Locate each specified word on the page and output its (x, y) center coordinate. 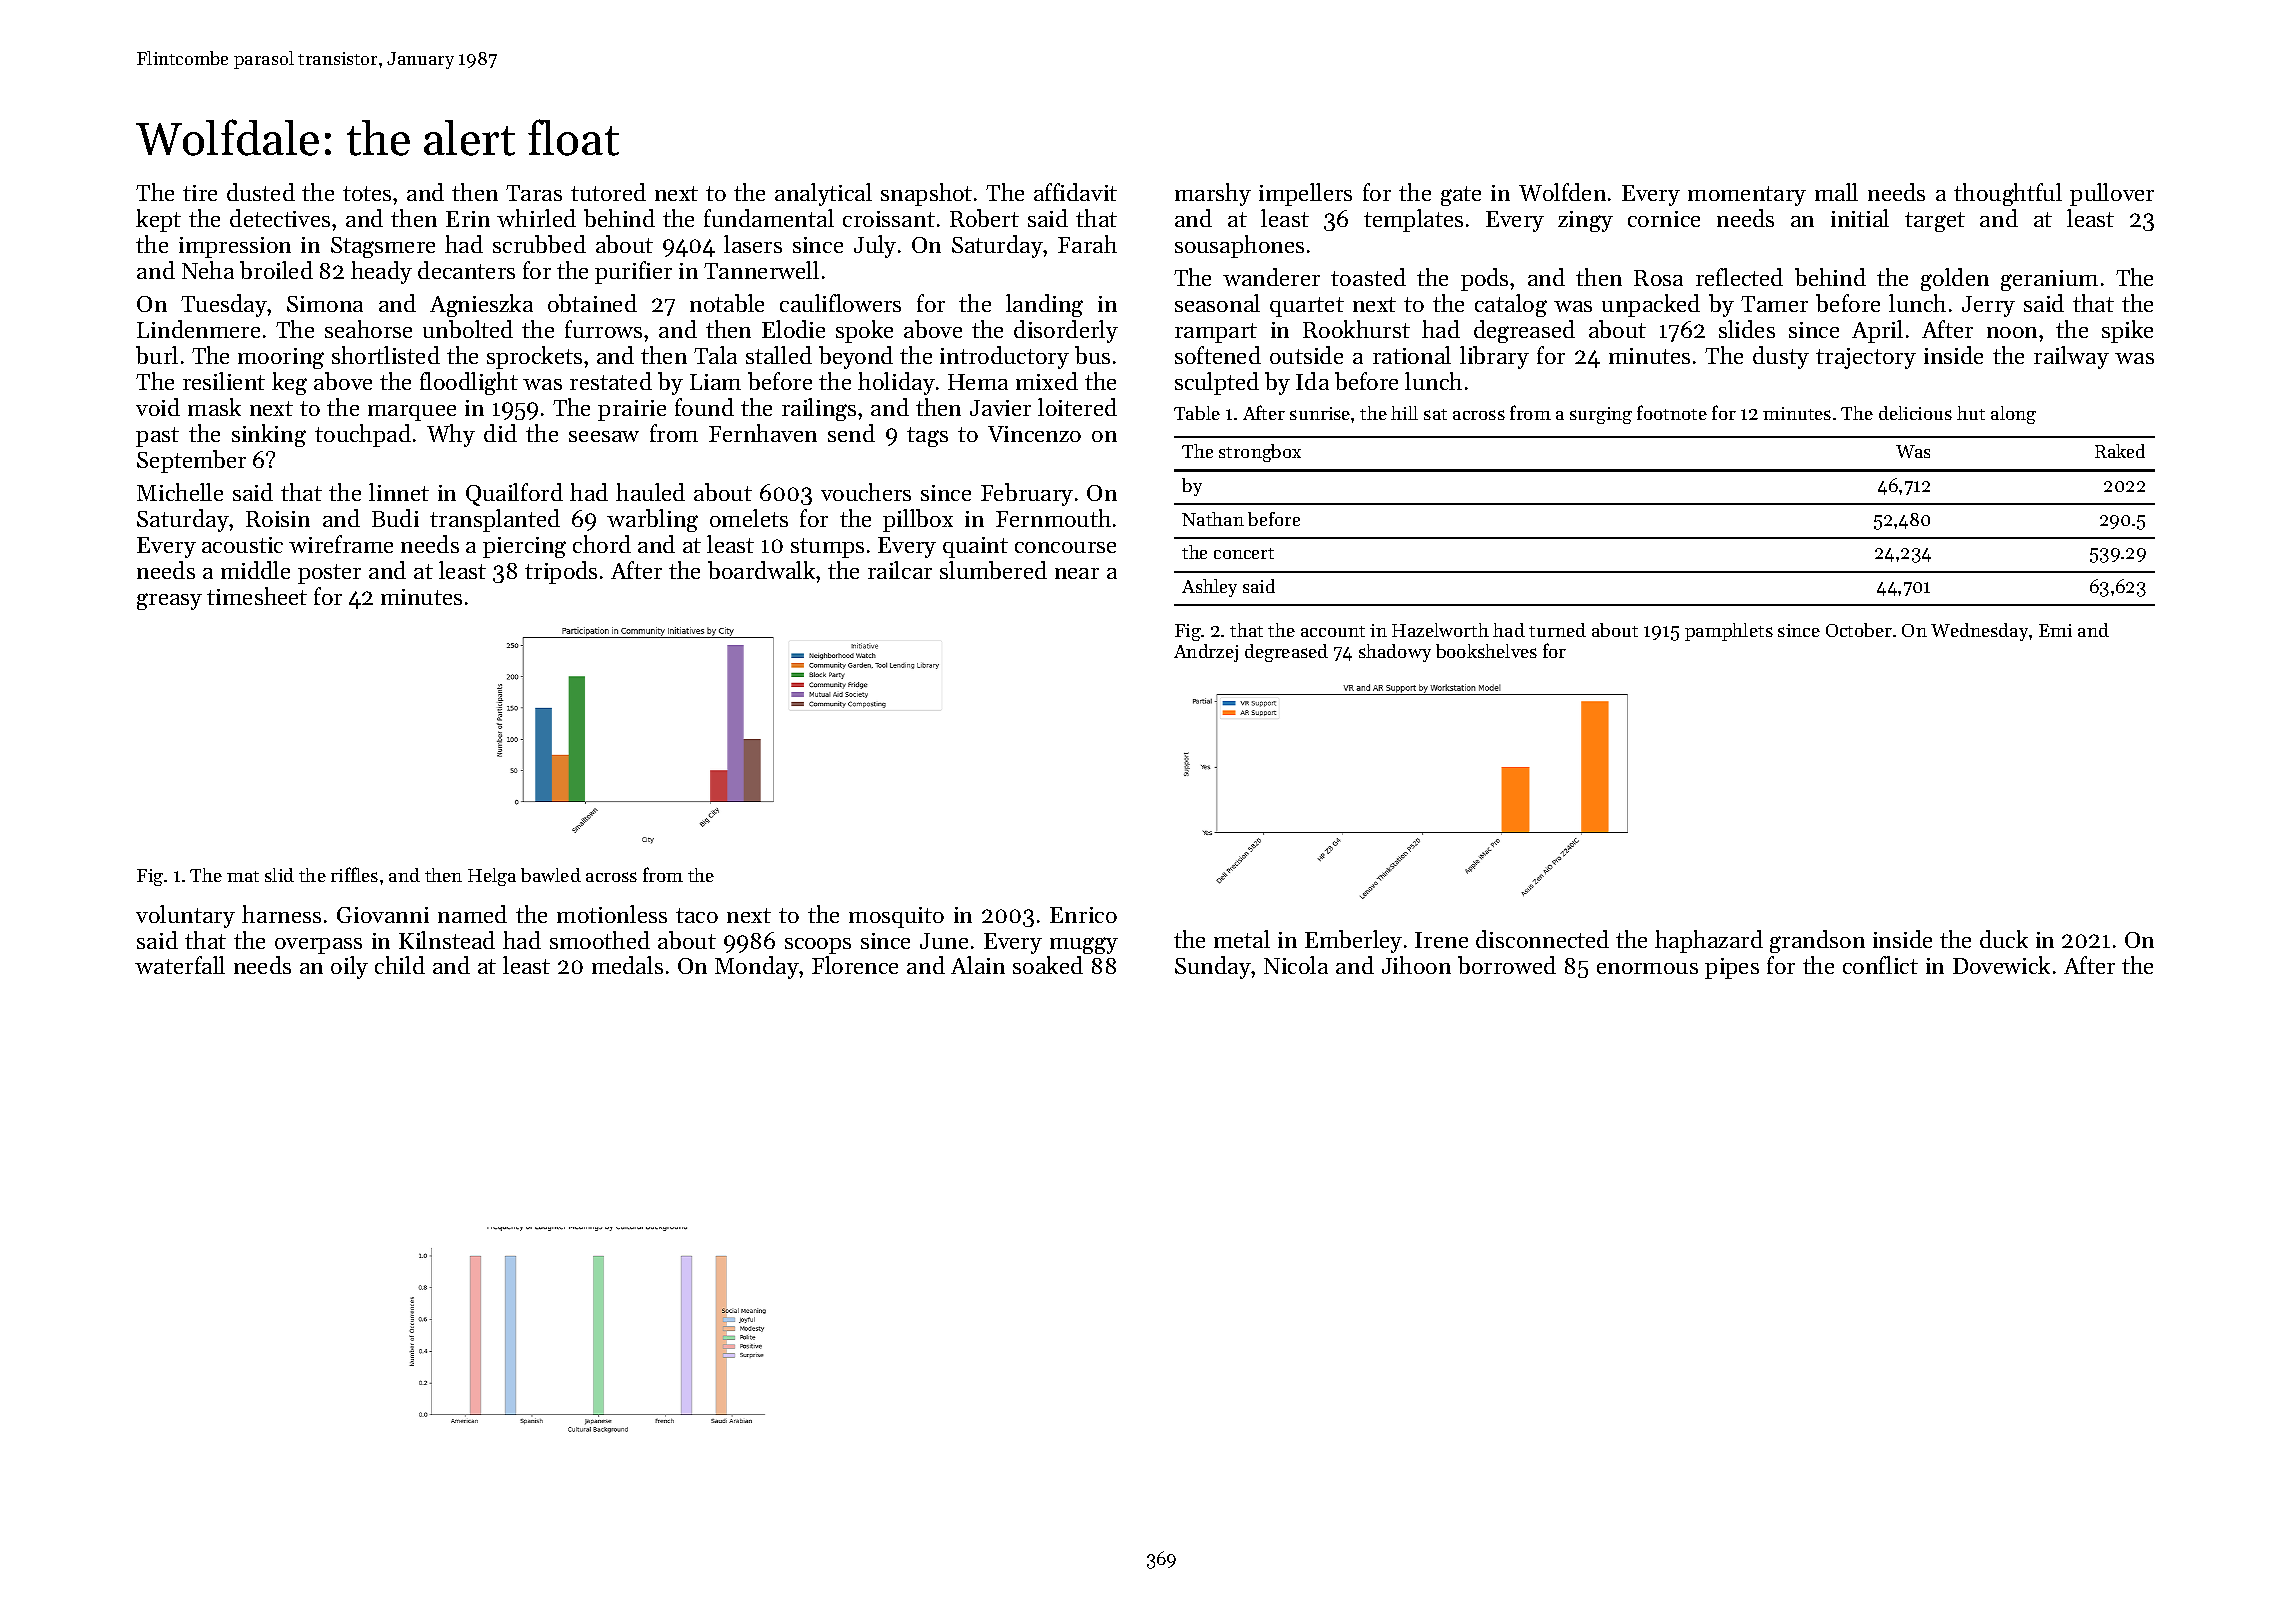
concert (1244, 553)
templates (1413, 220)
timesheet (257, 596)
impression (235, 247)
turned (1557, 630)
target (1935, 222)
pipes (1732, 968)
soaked (1048, 965)
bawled (551, 875)
